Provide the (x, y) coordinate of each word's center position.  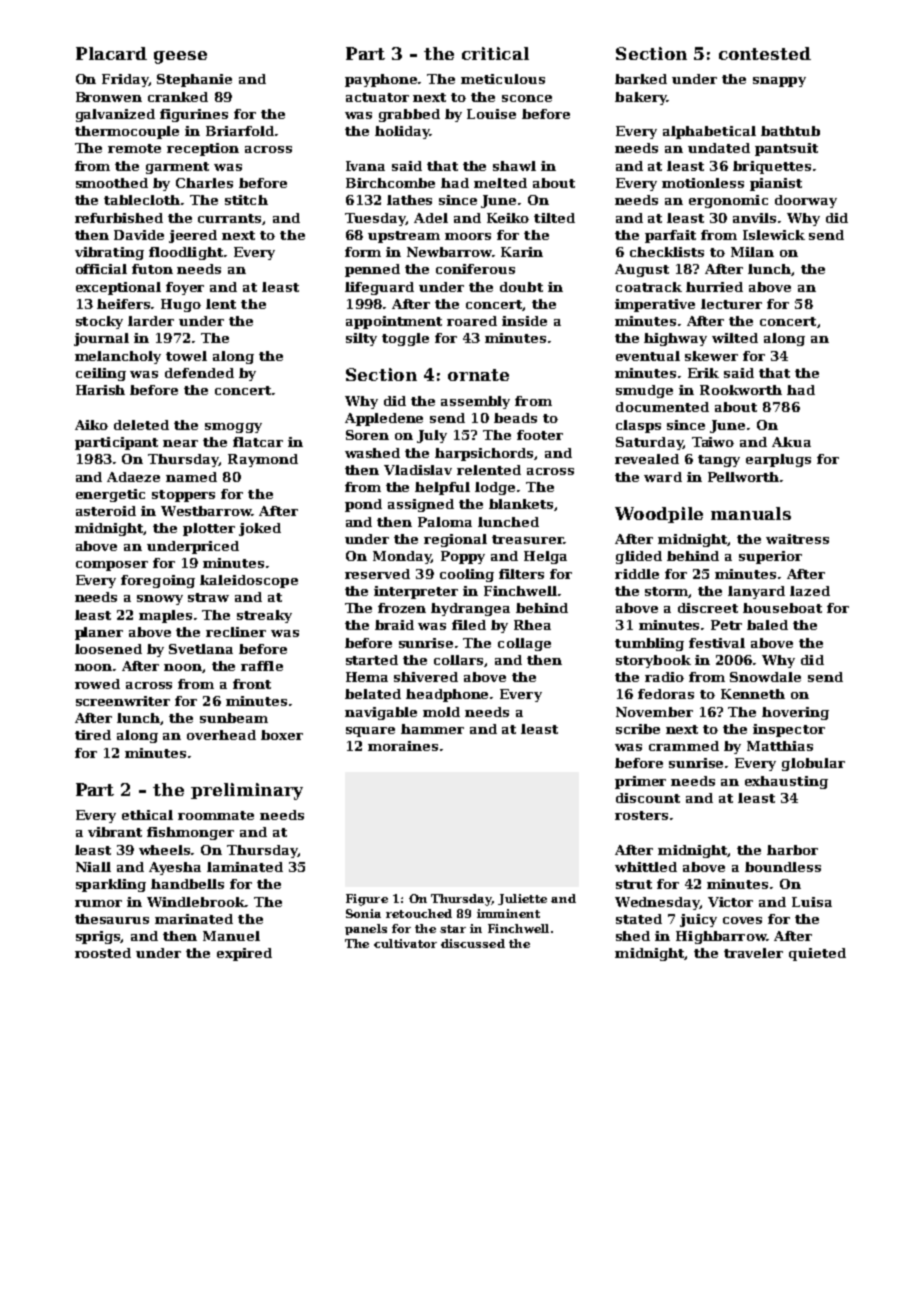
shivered (426, 677)
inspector (789, 730)
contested (765, 53)
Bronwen (109, 97)
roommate (216, 815)
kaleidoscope (249, 581)
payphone (381, 80)
